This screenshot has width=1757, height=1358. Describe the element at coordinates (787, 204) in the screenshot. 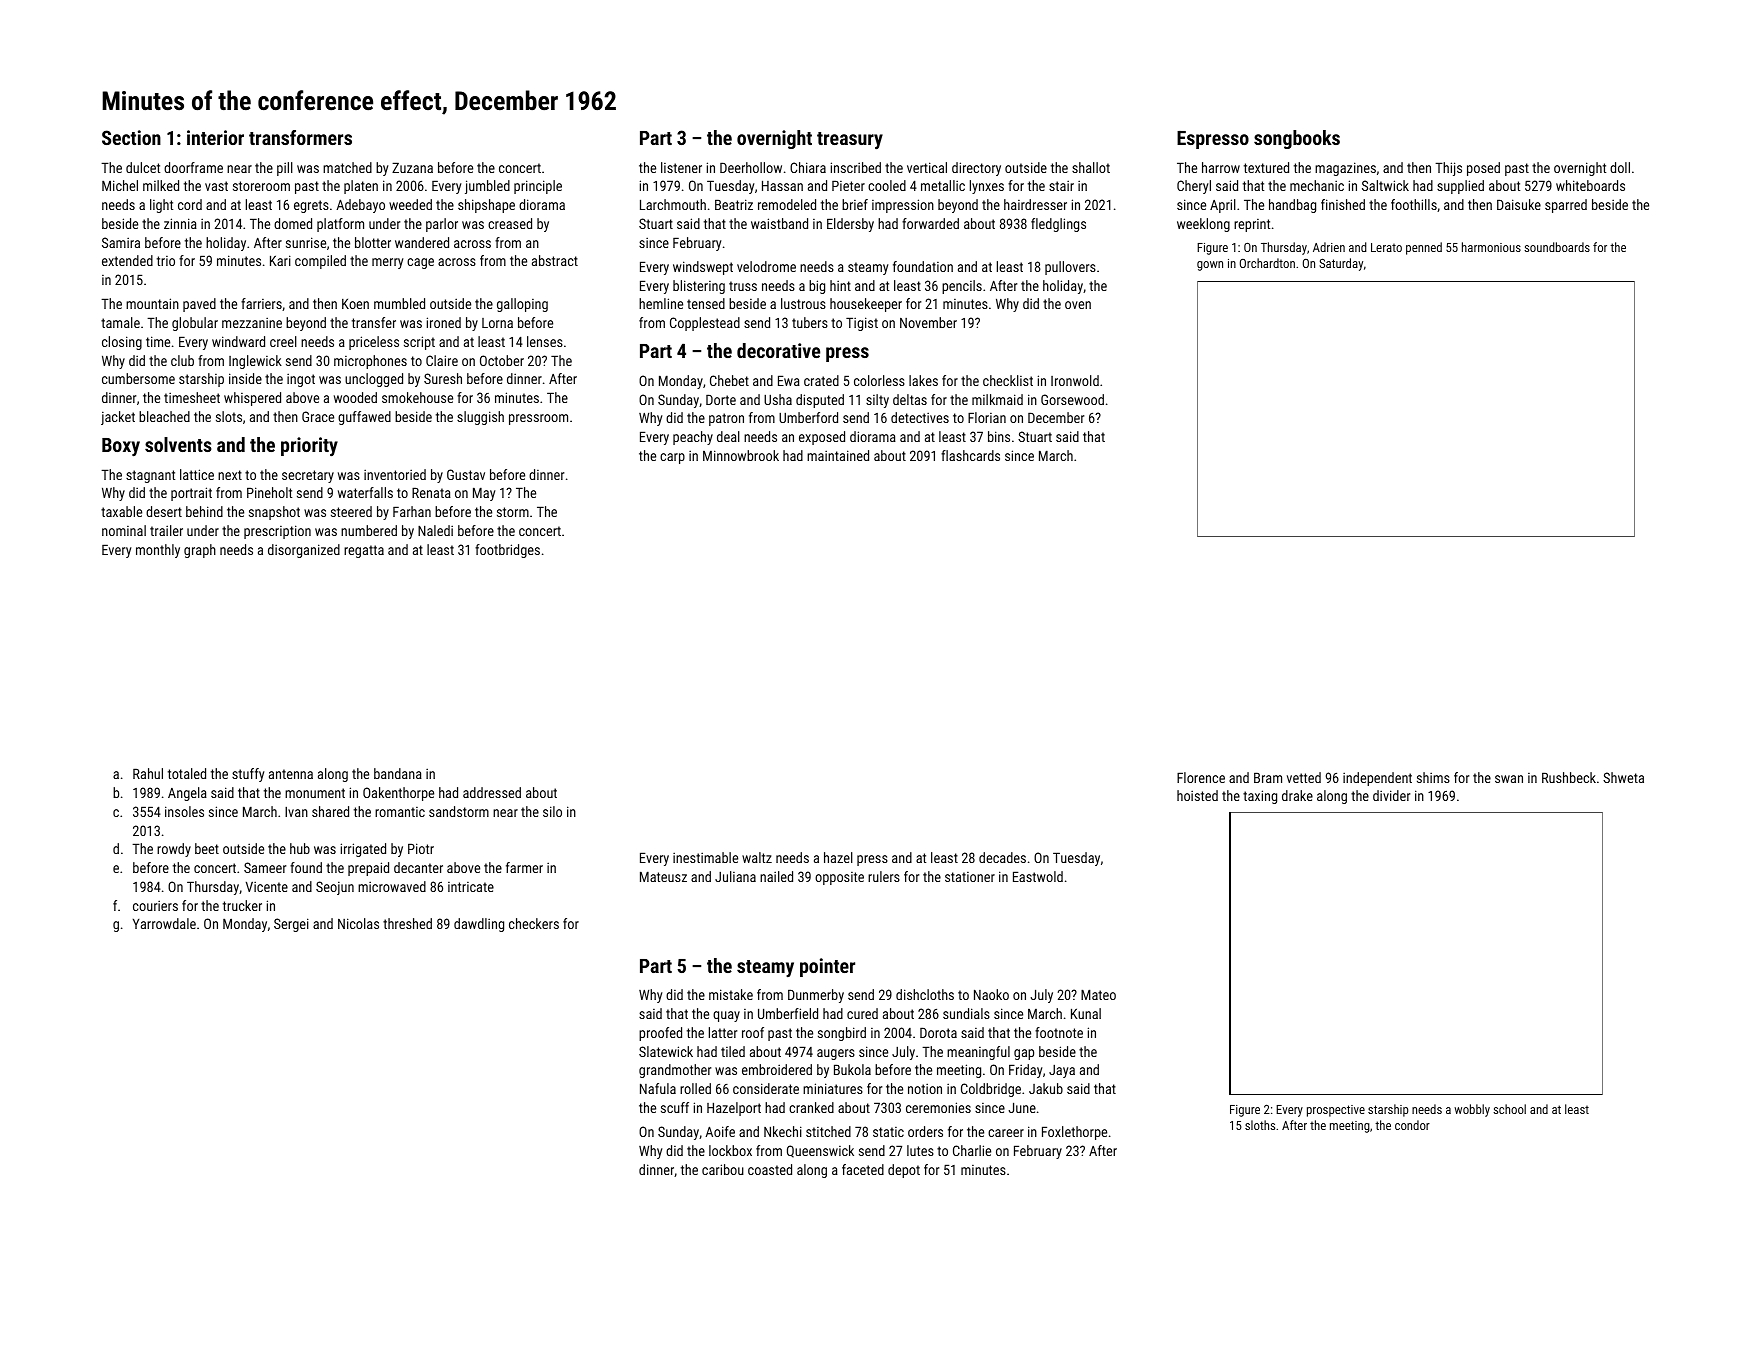

I see `remodeled` at that location.
